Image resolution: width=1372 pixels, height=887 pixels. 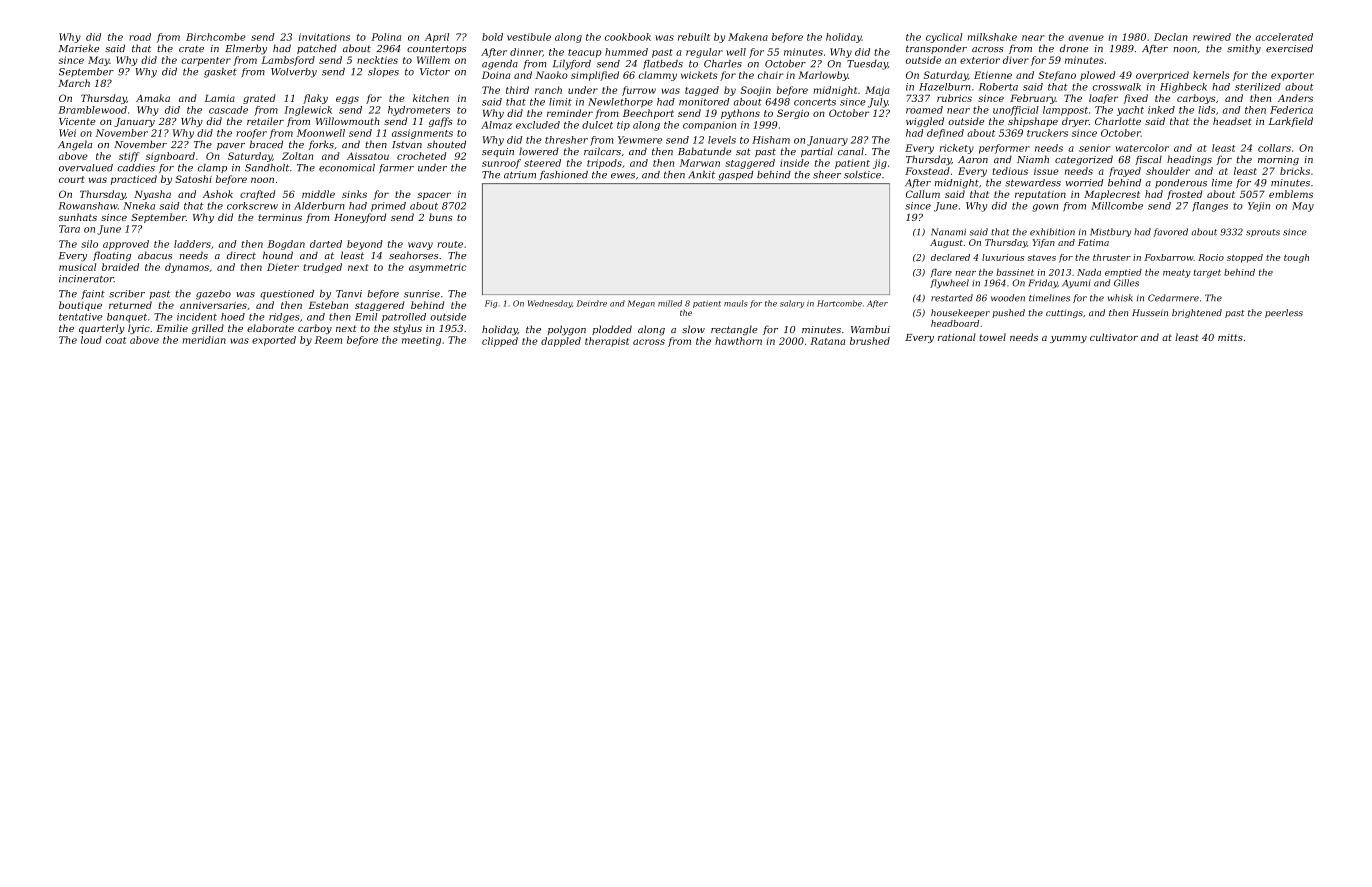 What do you see at coordinates (941, 273) in the screenshot?
I see `flare` at bounding box center [941, 273].
